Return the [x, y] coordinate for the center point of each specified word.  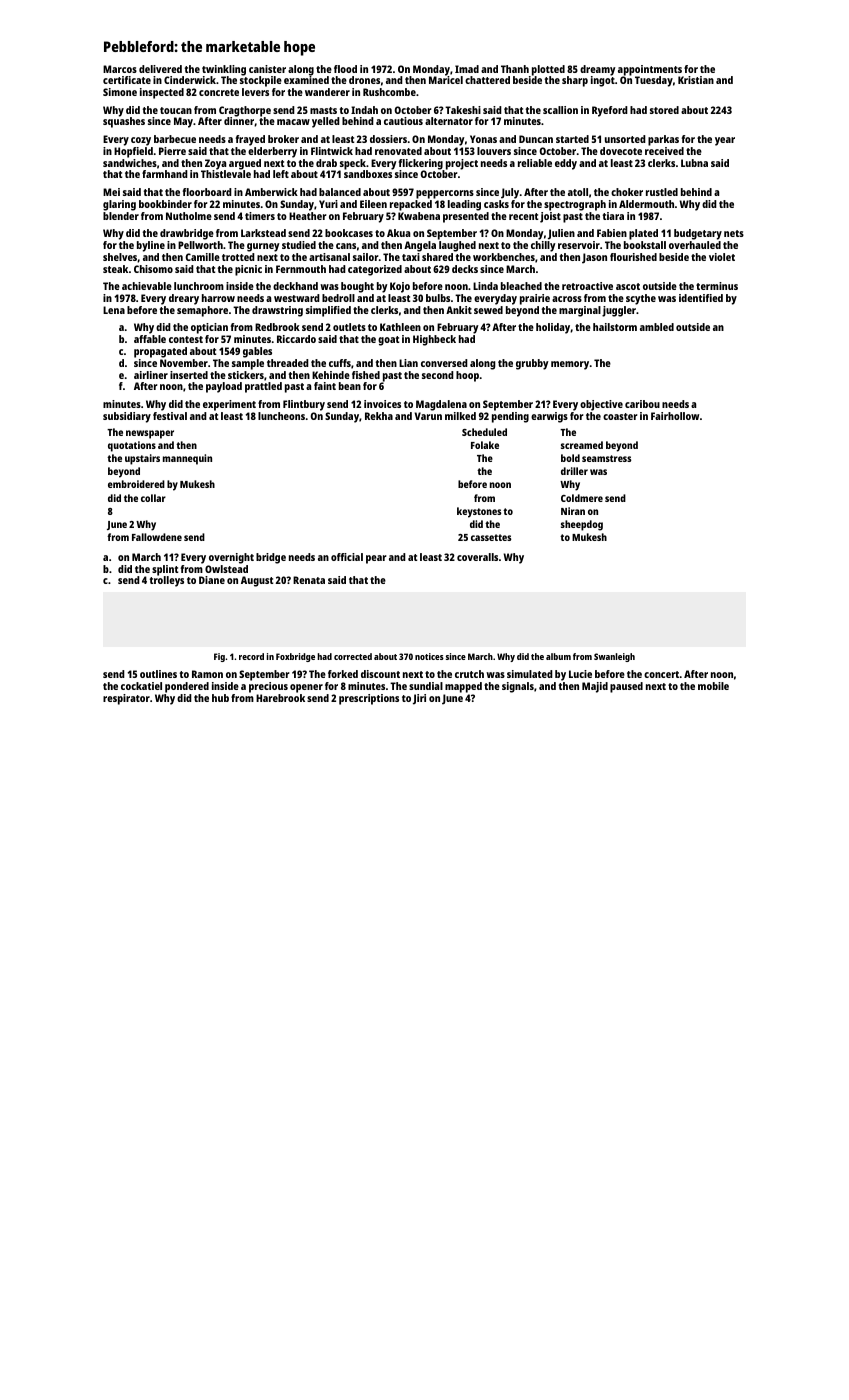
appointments [650, 70]
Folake [485, 445]
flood [345, 69]
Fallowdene [157, 537]
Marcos [120, 69]
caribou [642, 404]
